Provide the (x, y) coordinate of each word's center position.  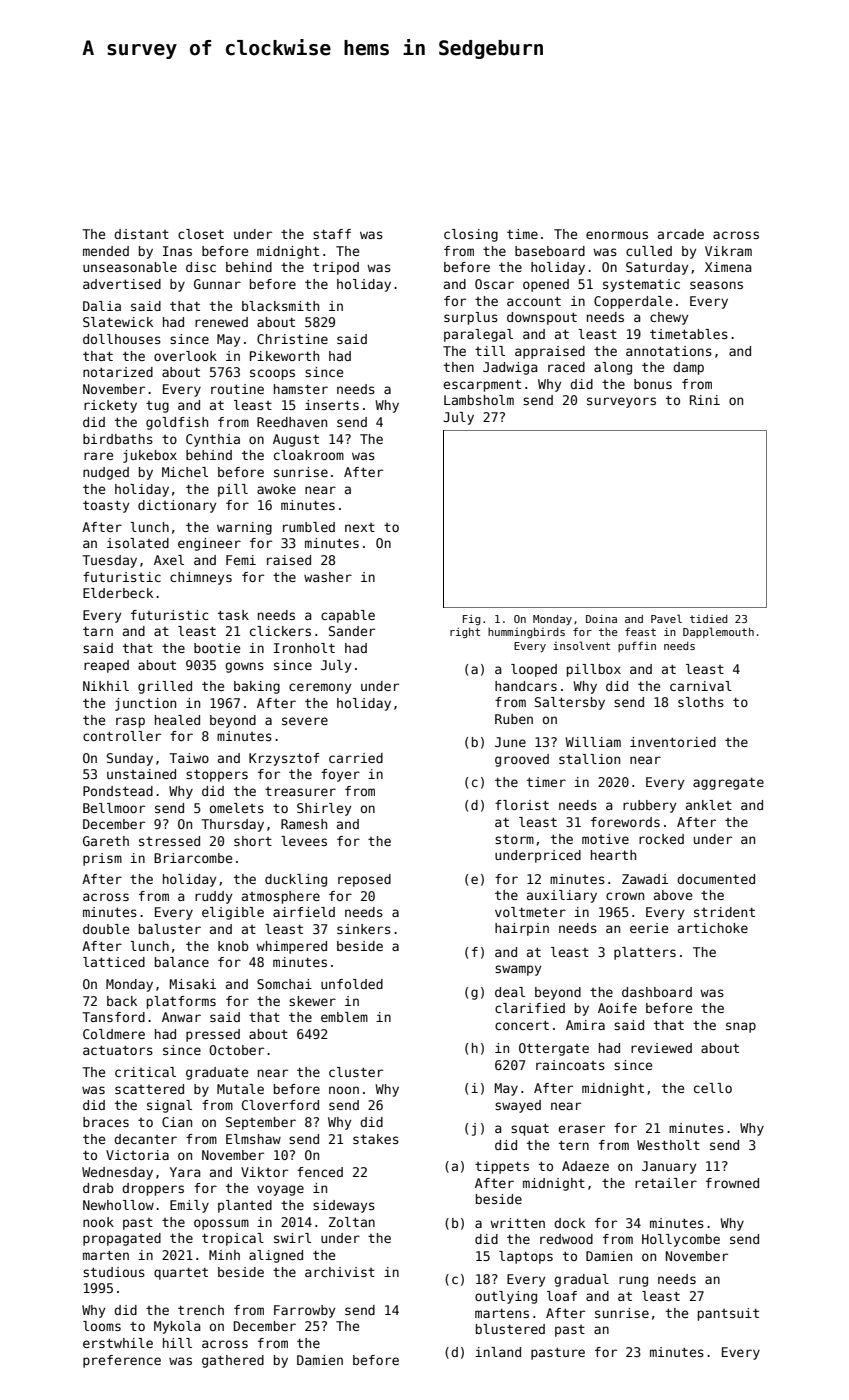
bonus (653, 384)
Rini (705, 400)
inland (498, 1352)
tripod (336, 268)
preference (122, 1361)
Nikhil (106, 686)
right (465, 633)
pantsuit (728, 1314)
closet (201, 234)
